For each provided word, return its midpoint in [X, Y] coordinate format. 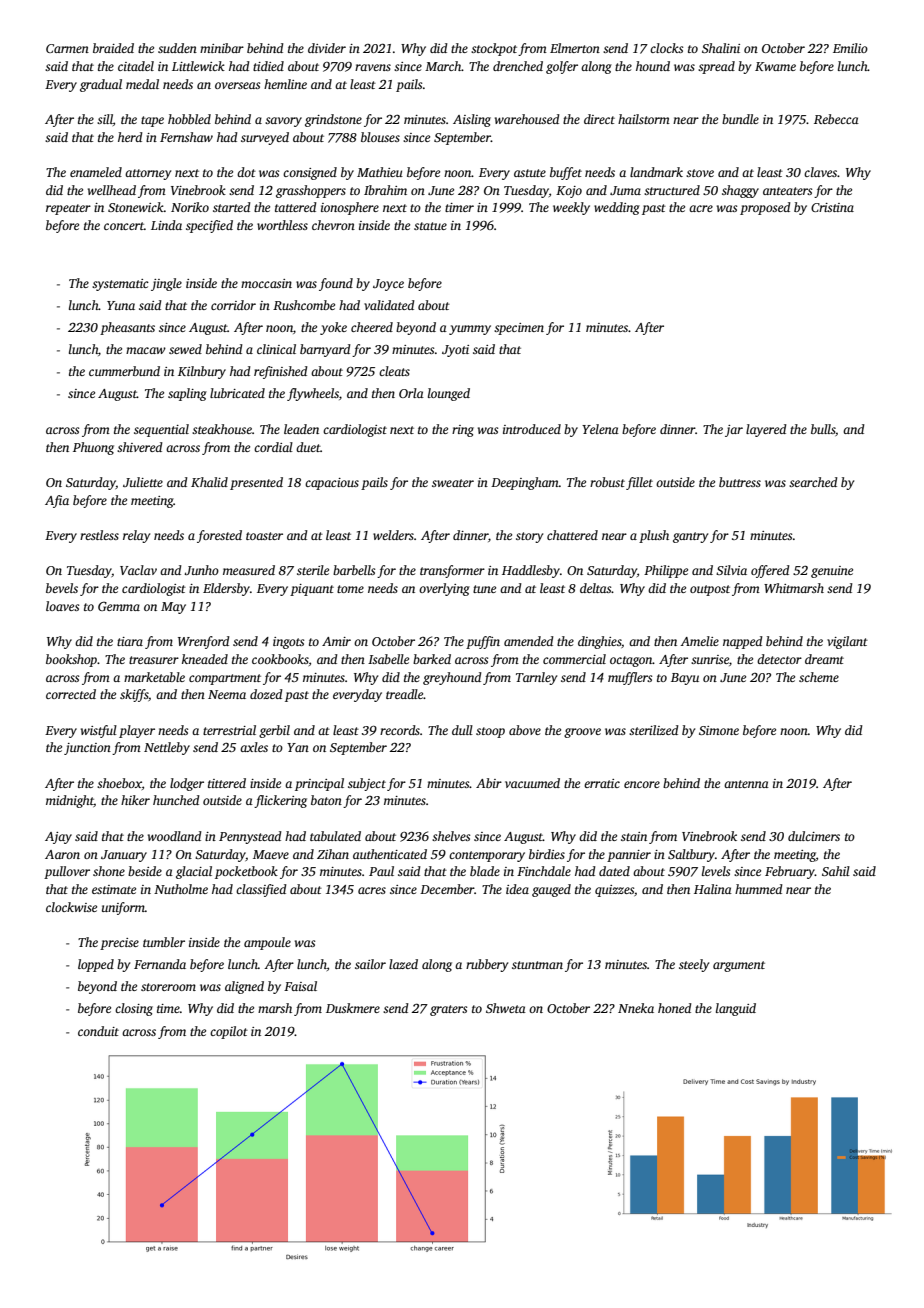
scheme [819, 677]
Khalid [209, 482]
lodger [187, 784]
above [525, 730]
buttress [740, 482]
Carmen [67, 48]
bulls [823, 429]
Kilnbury [202, 372]
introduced [532, 429]
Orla [411, 393]
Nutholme [181, 889]
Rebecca [836, 119]
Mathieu [380, 172]
